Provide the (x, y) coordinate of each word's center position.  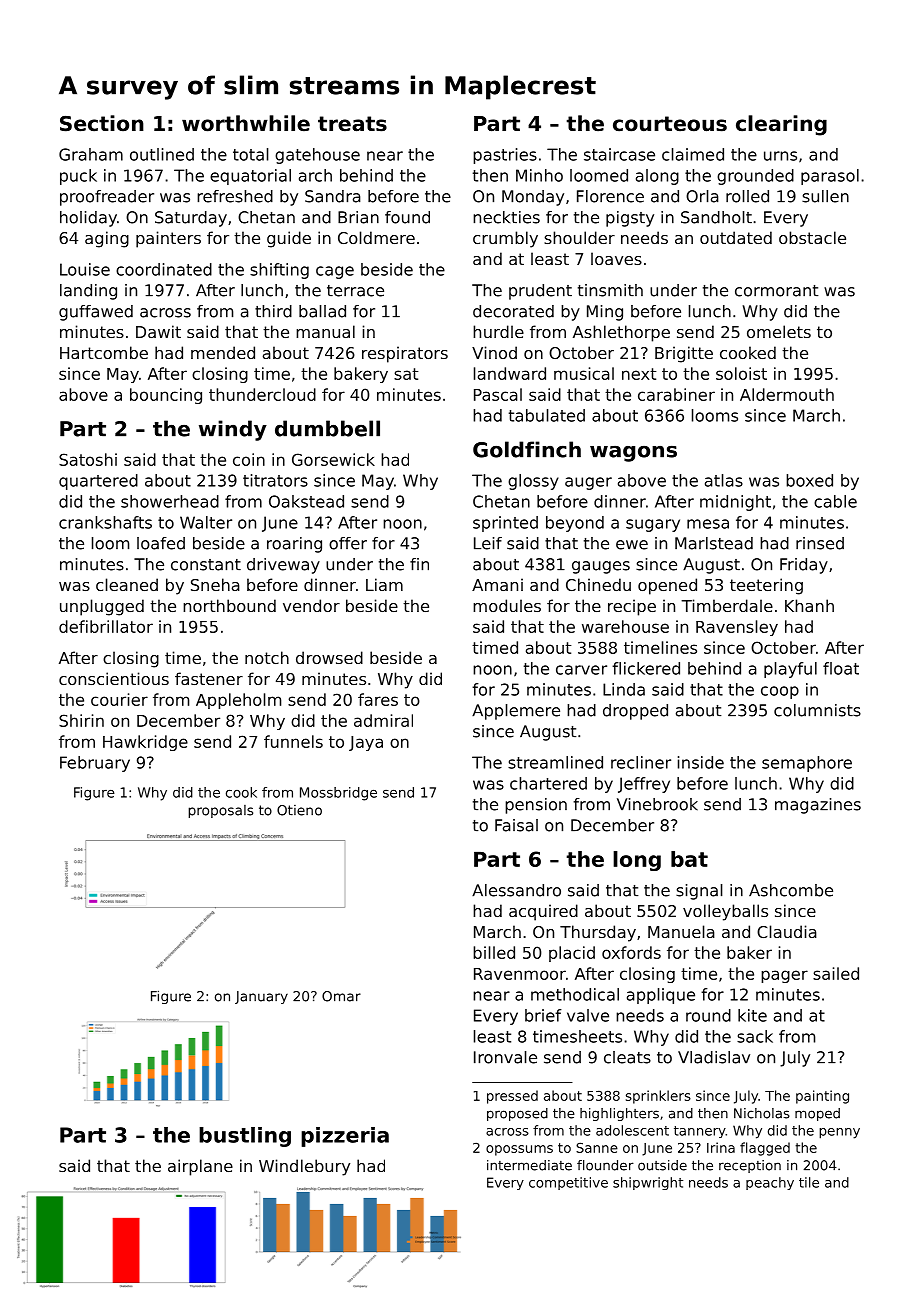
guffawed (96, 313)
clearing (781, 125)
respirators (405, 354)
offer (348, 543)
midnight (735, 503)
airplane (200, 1167)
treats (352, 124)
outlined (162, 154)
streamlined (555, 762)
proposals (220, 811)
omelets (779, 331)
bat (689, 859)
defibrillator (106, 626)
